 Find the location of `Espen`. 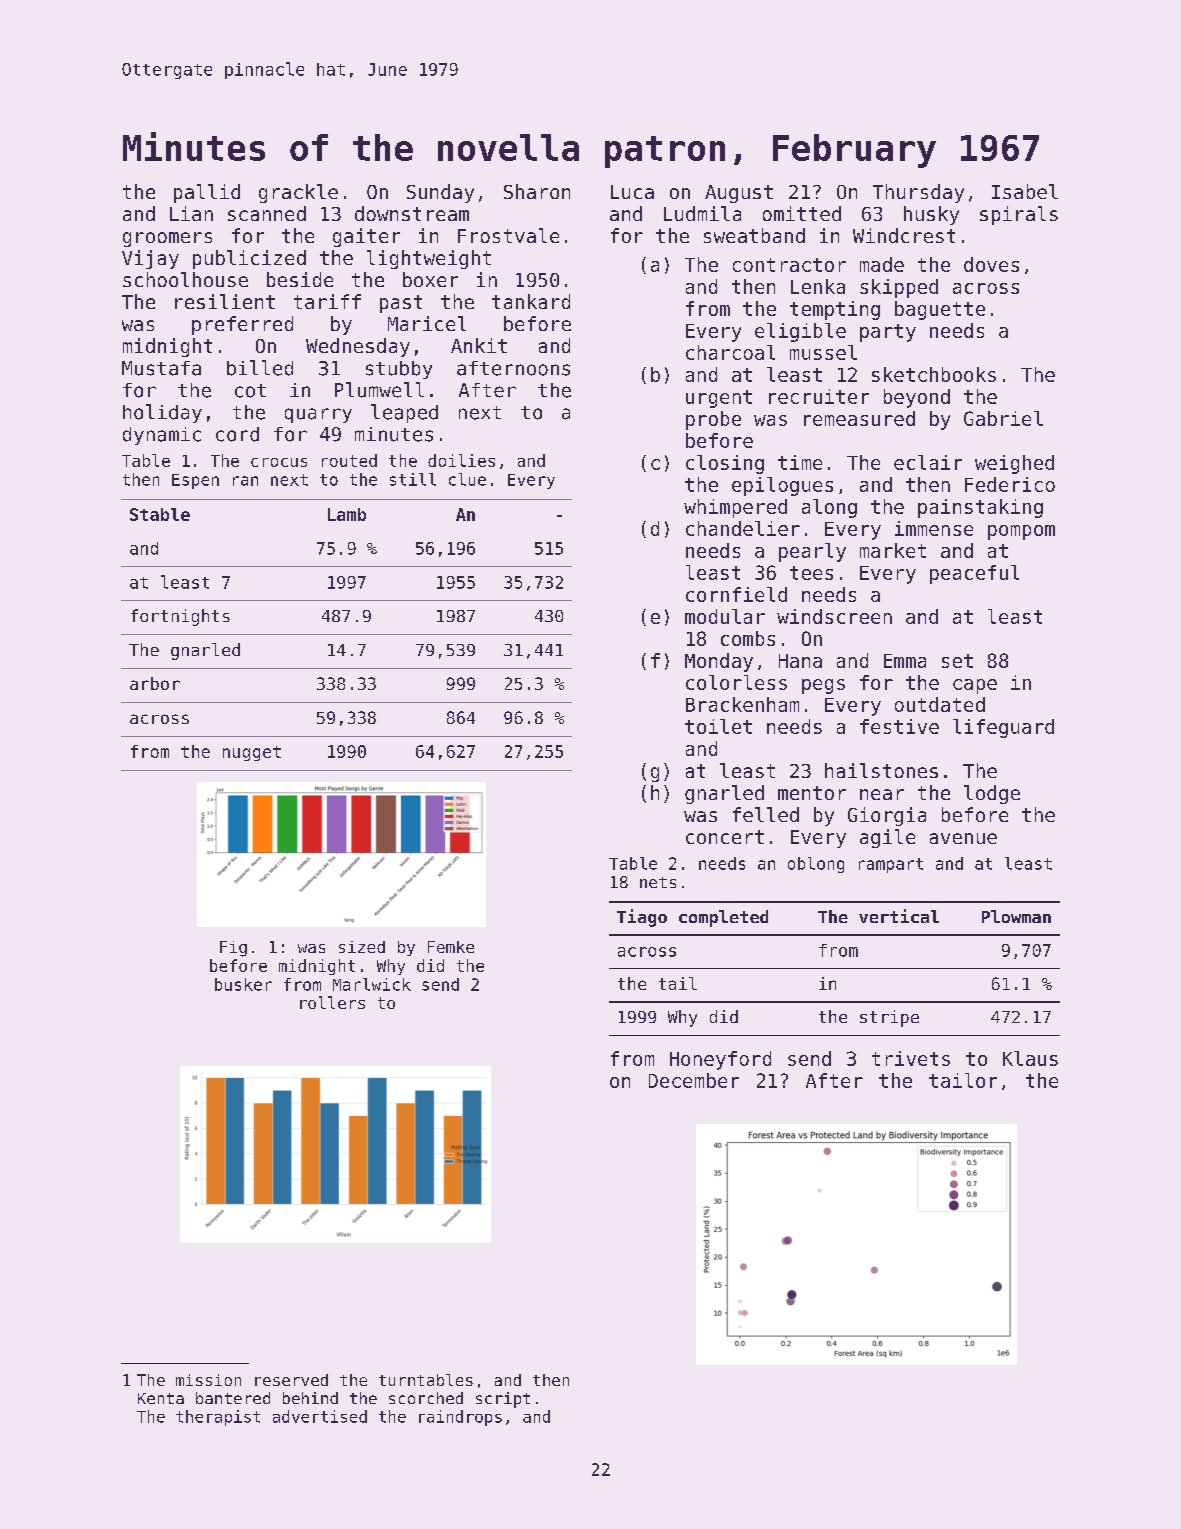

Espen is located at coordinates (195, 481).
